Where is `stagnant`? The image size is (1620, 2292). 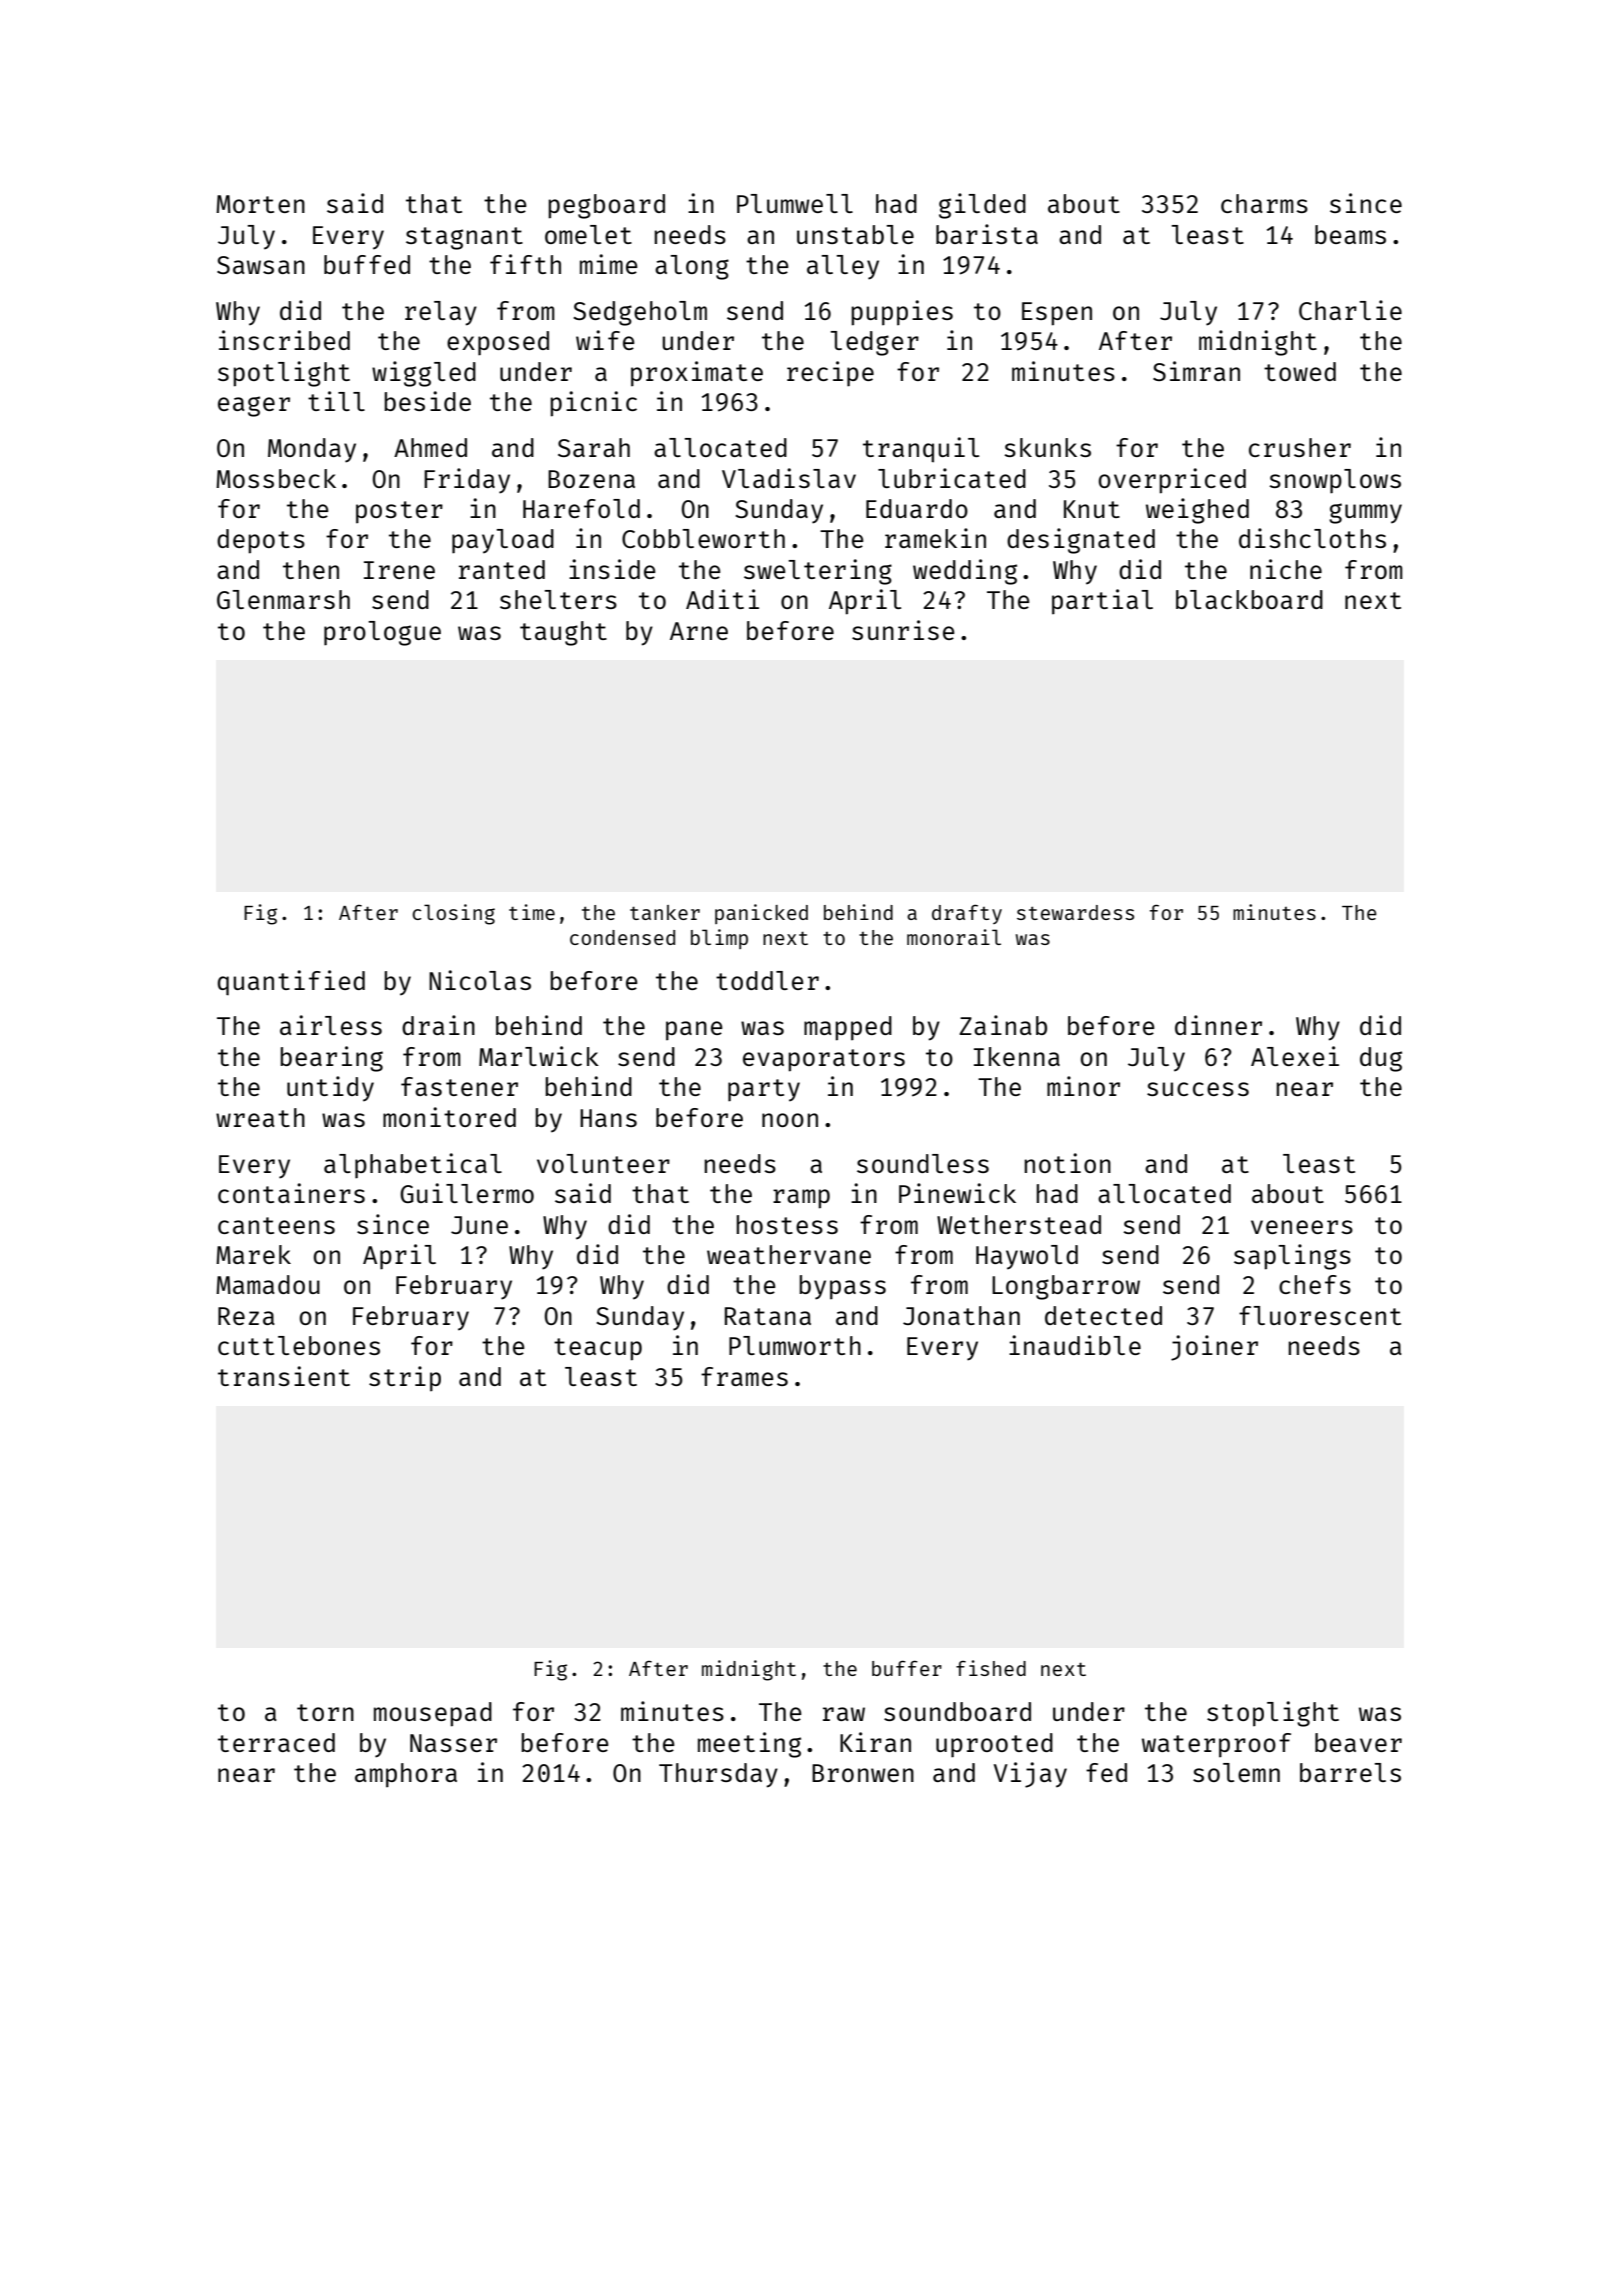
stagnant is located at coordinates (464, 238).
